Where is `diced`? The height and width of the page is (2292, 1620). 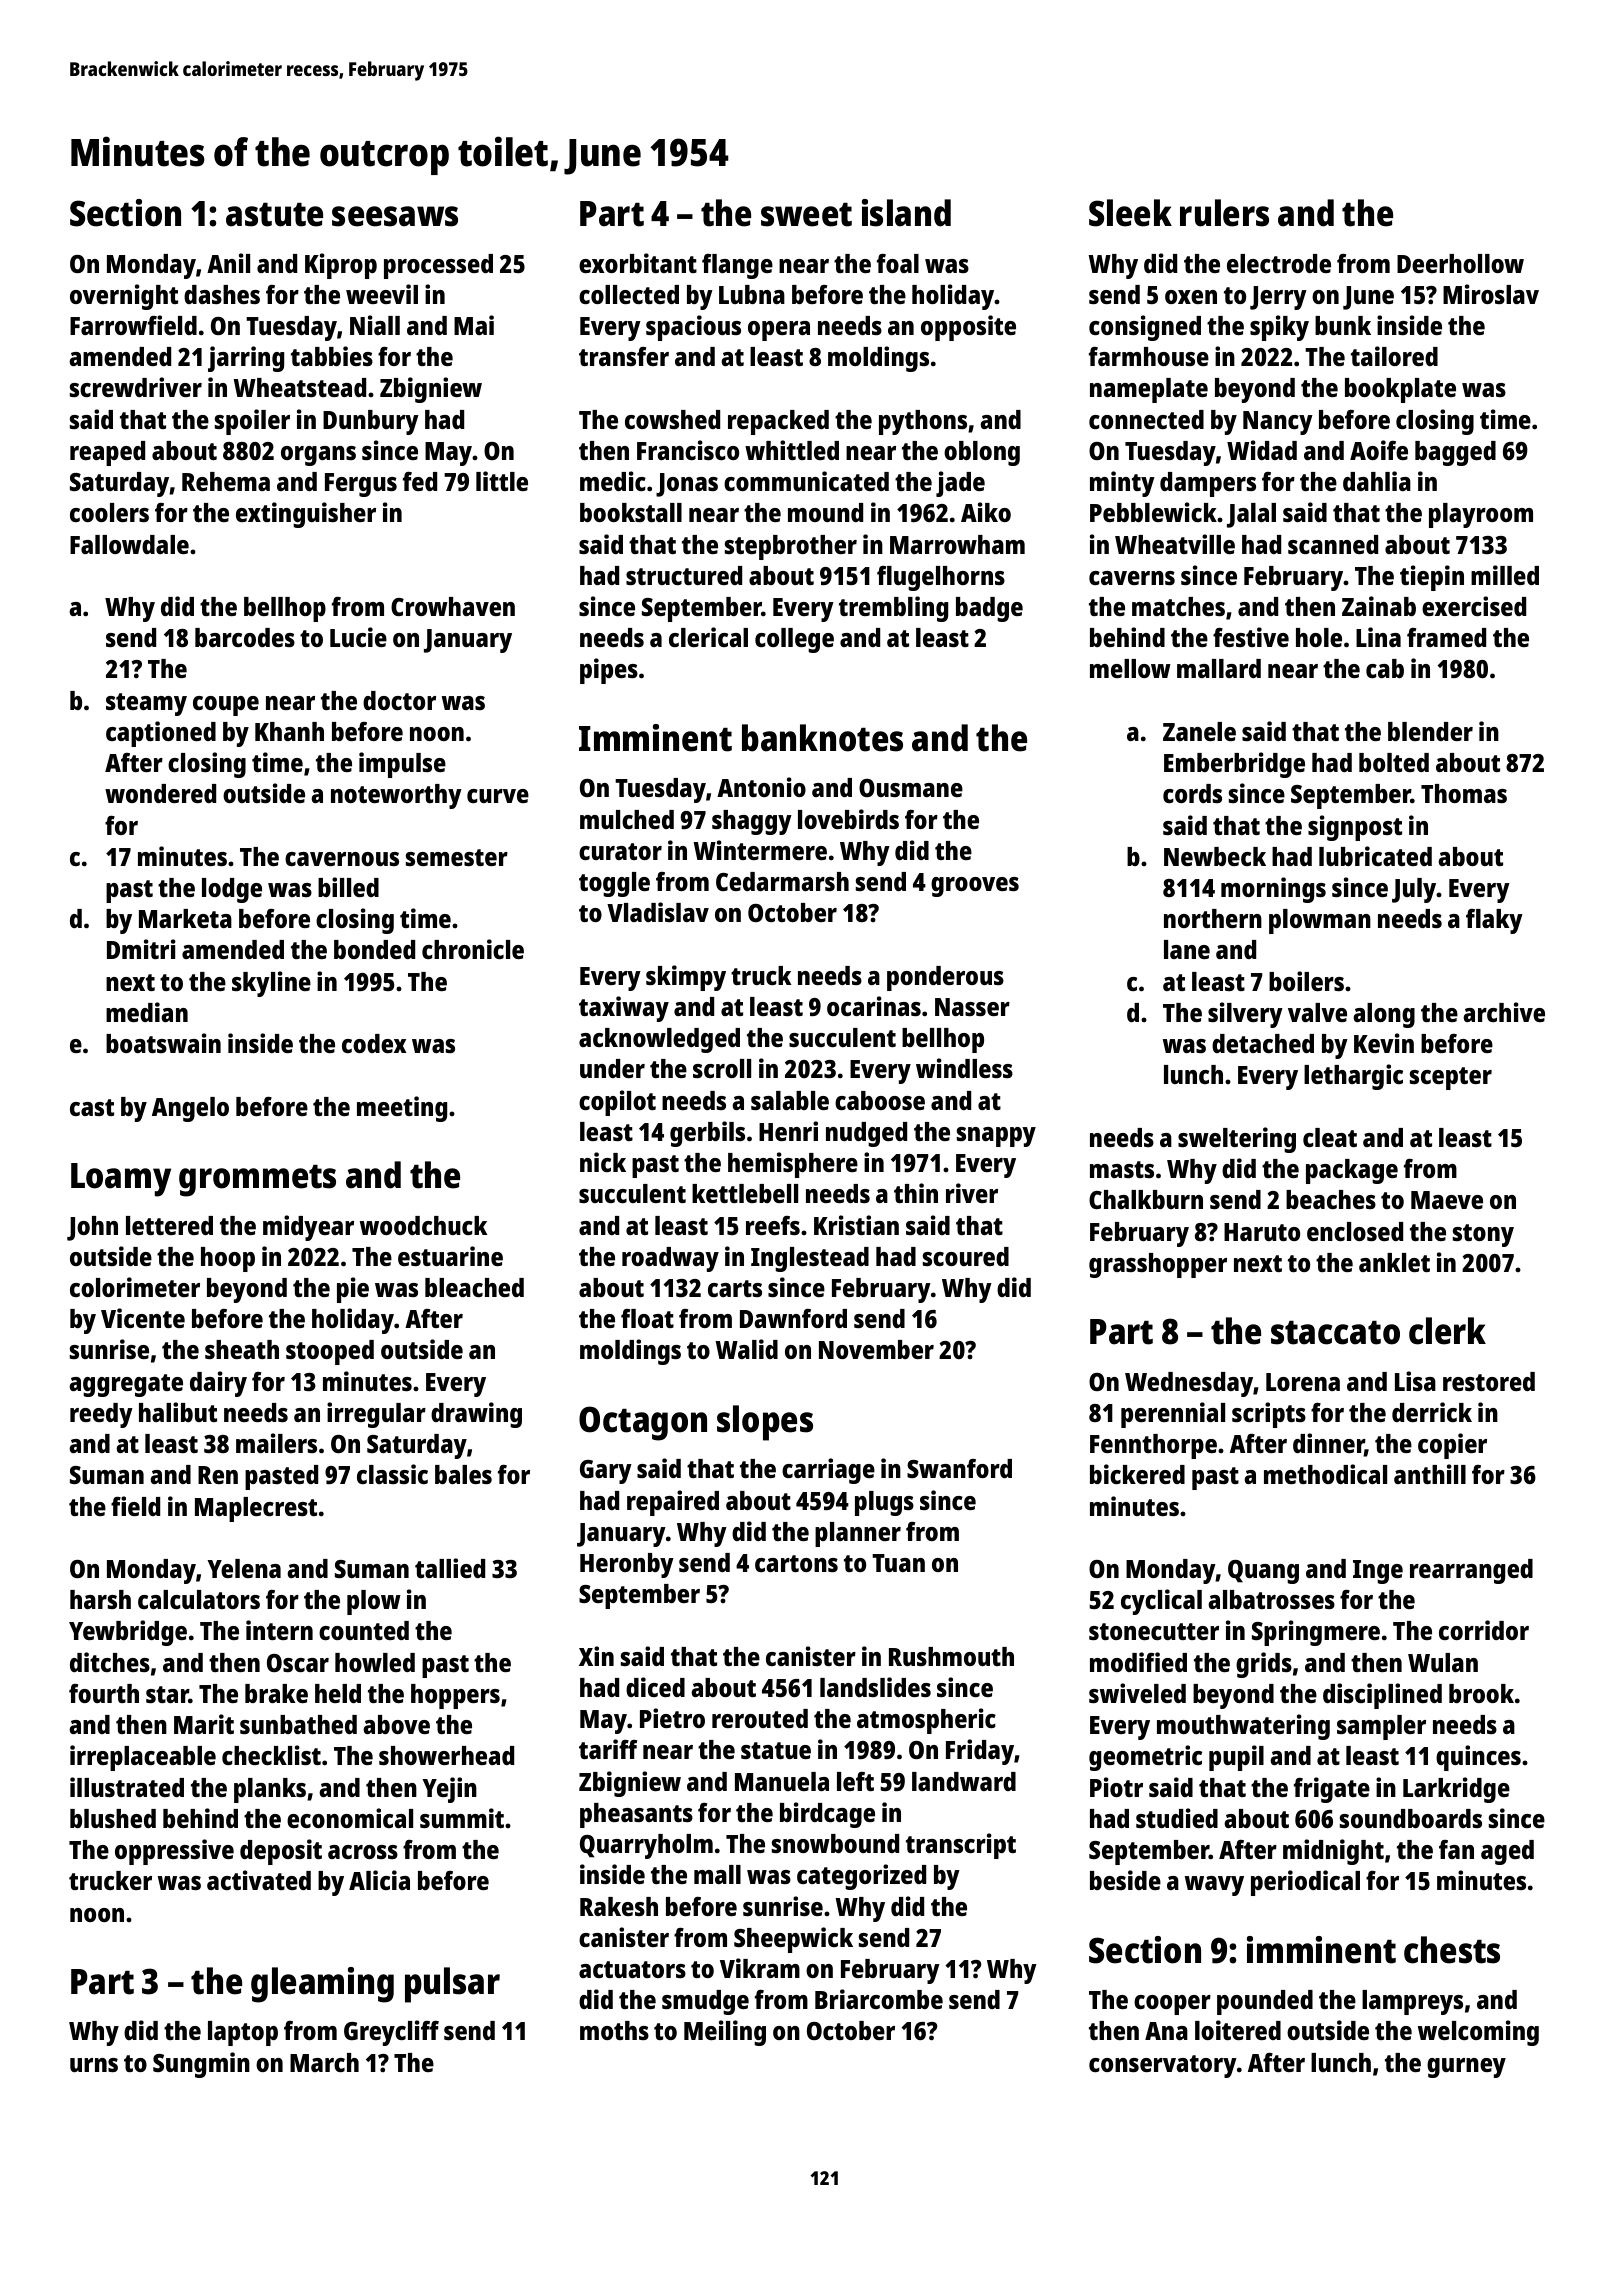
diced is located at coordinates (655, 1687).
